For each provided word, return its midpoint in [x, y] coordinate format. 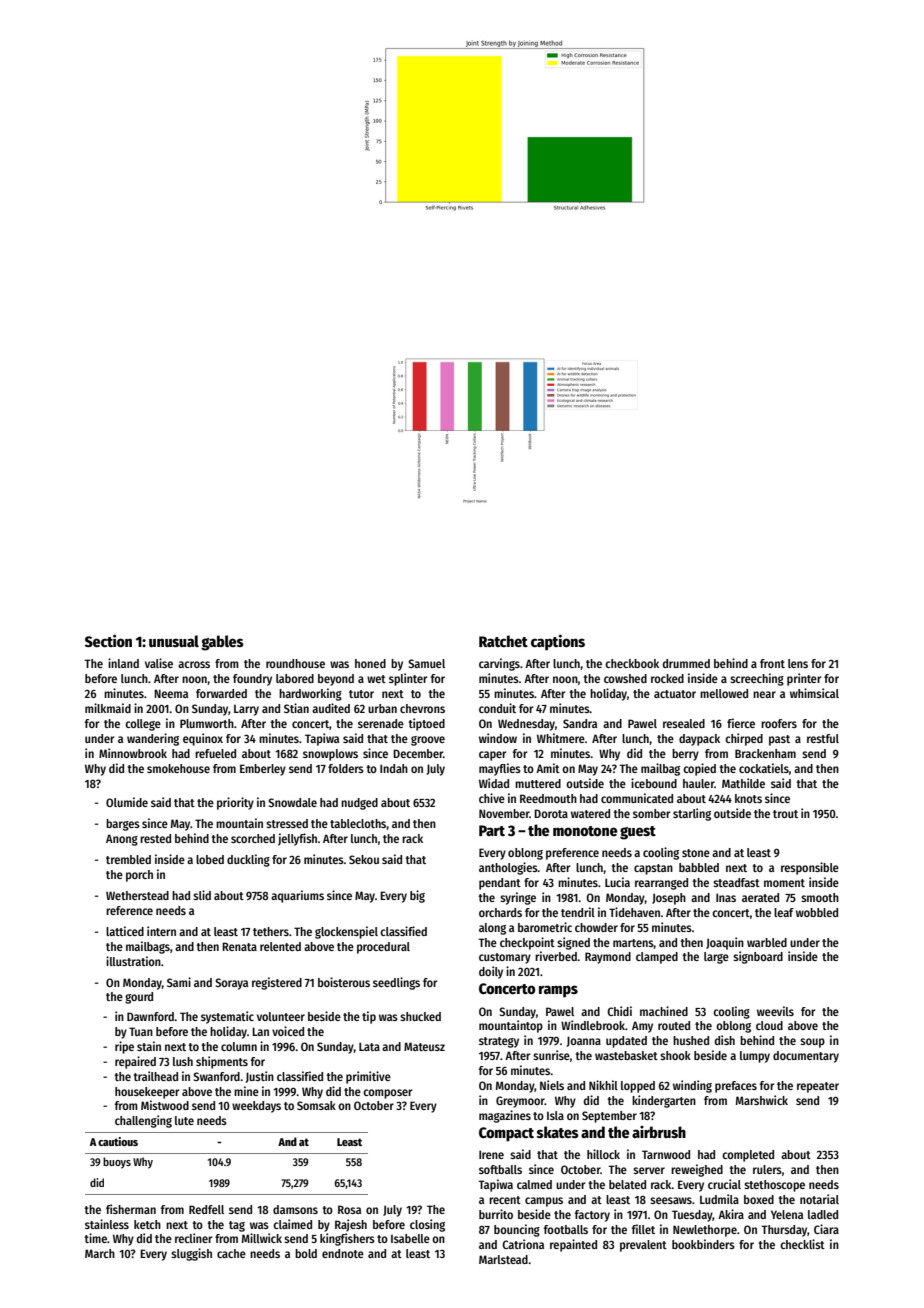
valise [159, 663]
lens [798, 663]
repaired [135, 1062]
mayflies [500, 769]
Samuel [426, 663]
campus [544, 1202]
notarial [819, 1199]
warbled [767, 942]
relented [280, 946]
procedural [383, 948]
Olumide [127, 802]
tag [237, 1226]
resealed [684, 723]
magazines [505, 1116]
